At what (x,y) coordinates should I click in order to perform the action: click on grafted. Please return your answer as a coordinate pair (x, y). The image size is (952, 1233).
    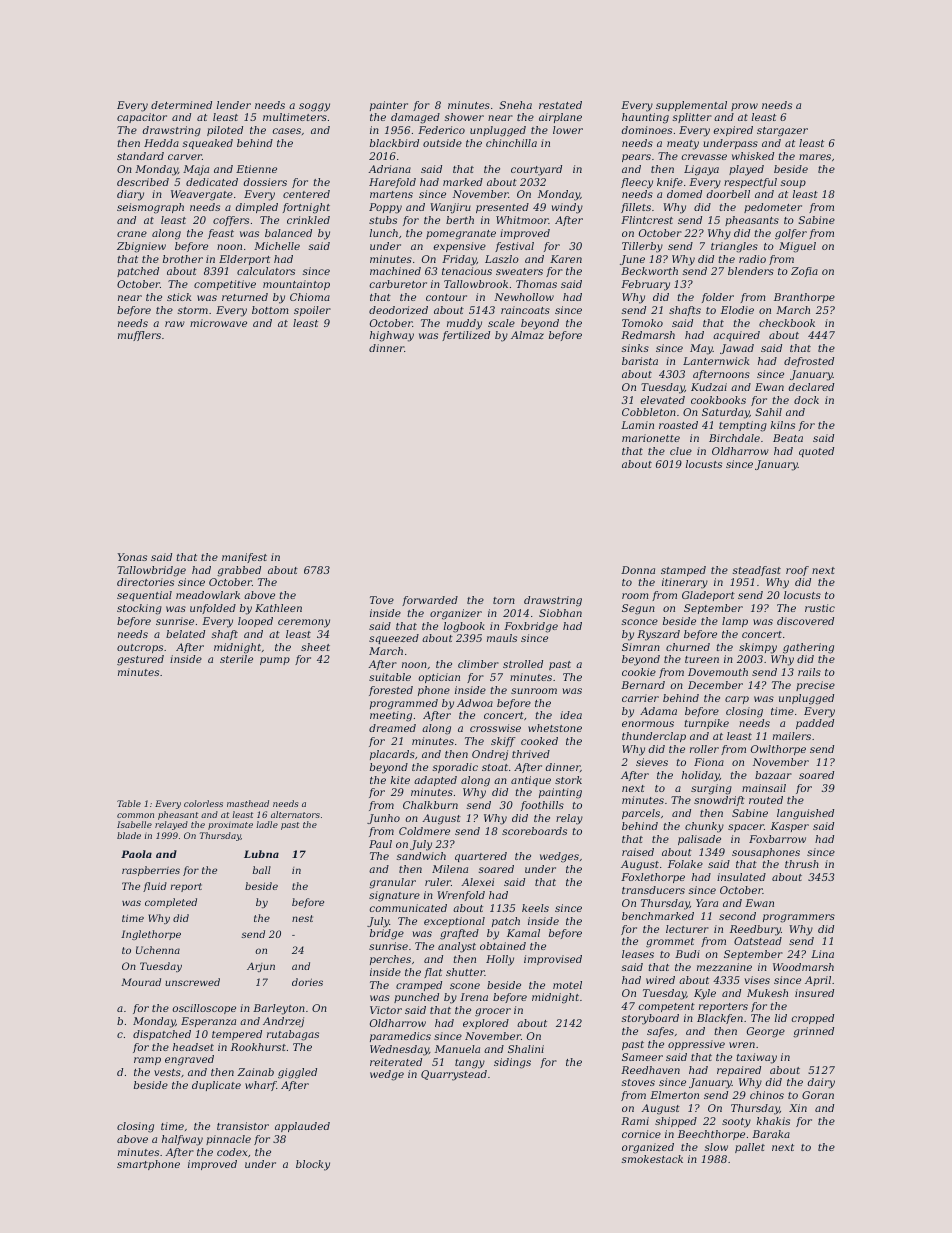
    Looking at the image, I should click on (459, 934).
